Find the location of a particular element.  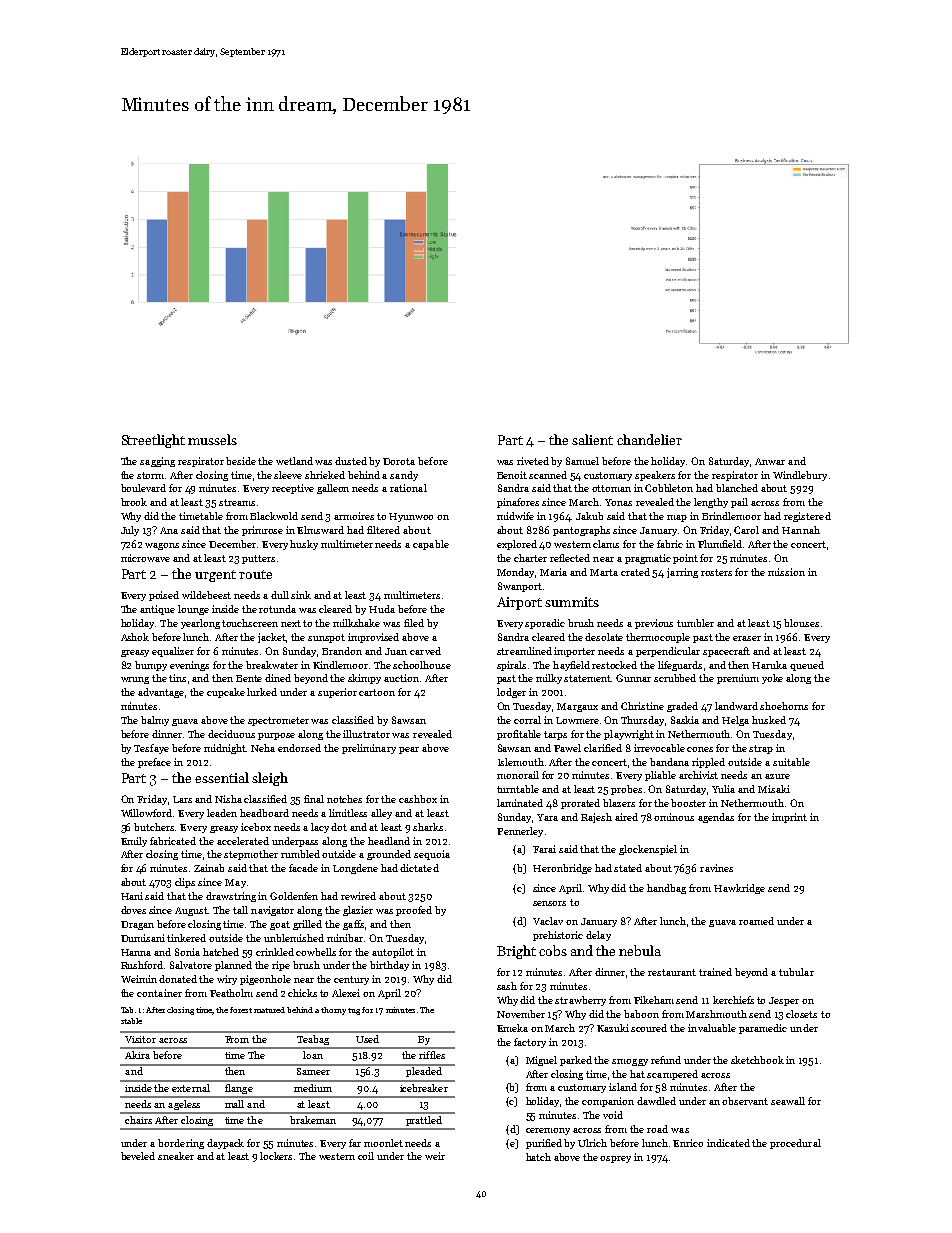

Dorota is located at coordinates (399, 461).
